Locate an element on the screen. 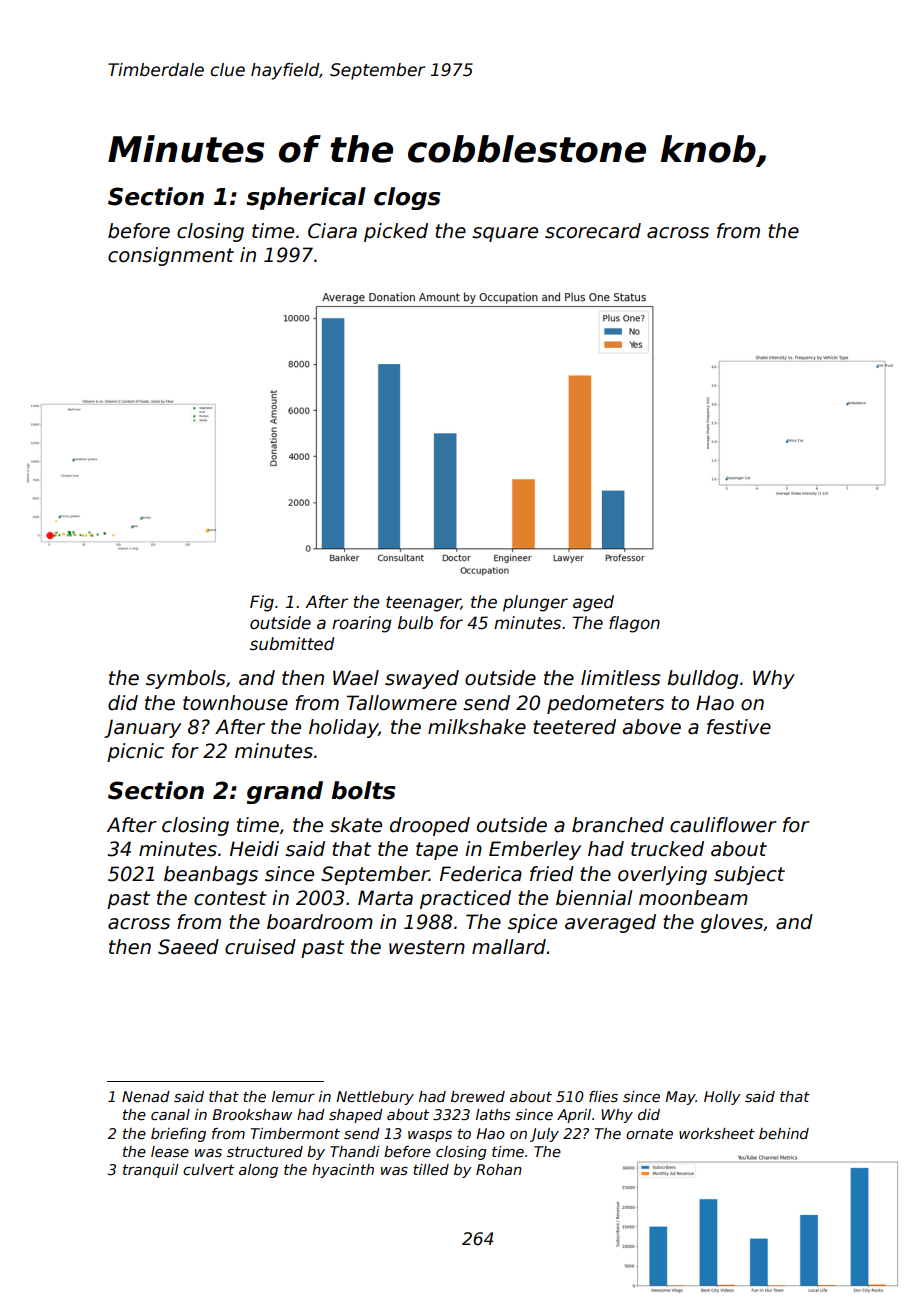  roaring is located at coordinates (362, 624).
